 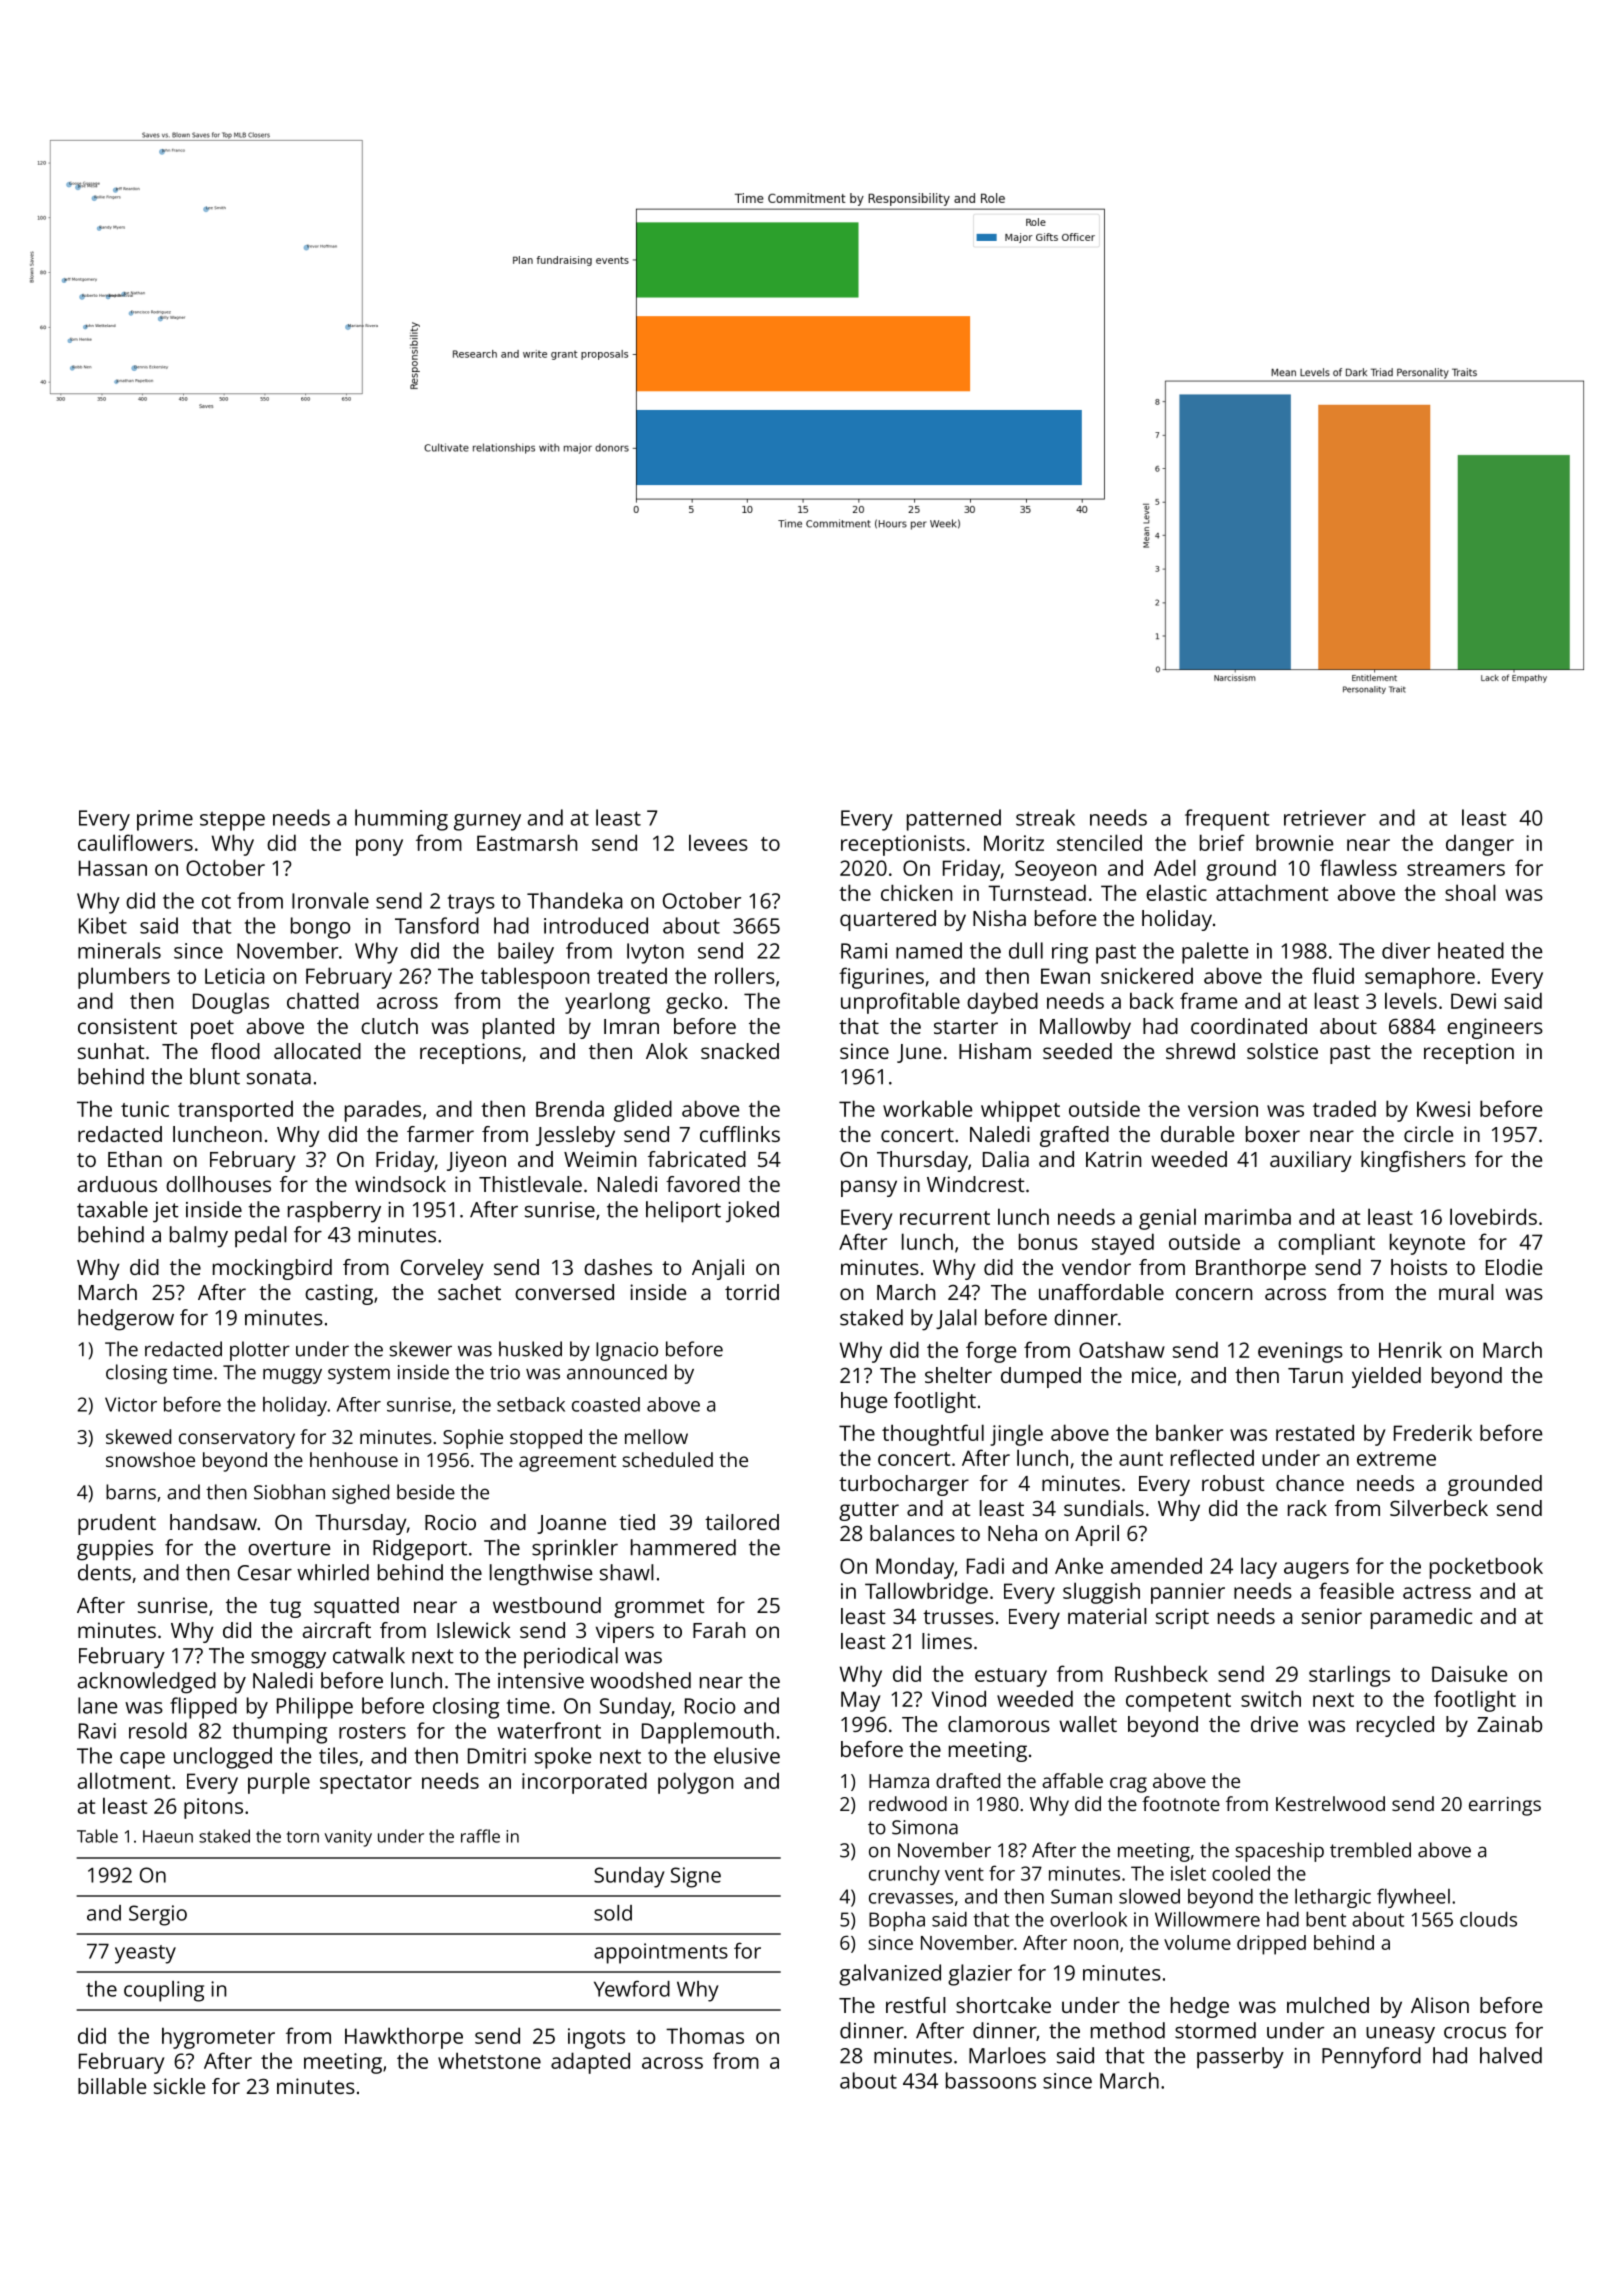 What do you see at coordinates (1480, 845) in the screenshot?
I see `danger` at bounding box center [1480, 845].
